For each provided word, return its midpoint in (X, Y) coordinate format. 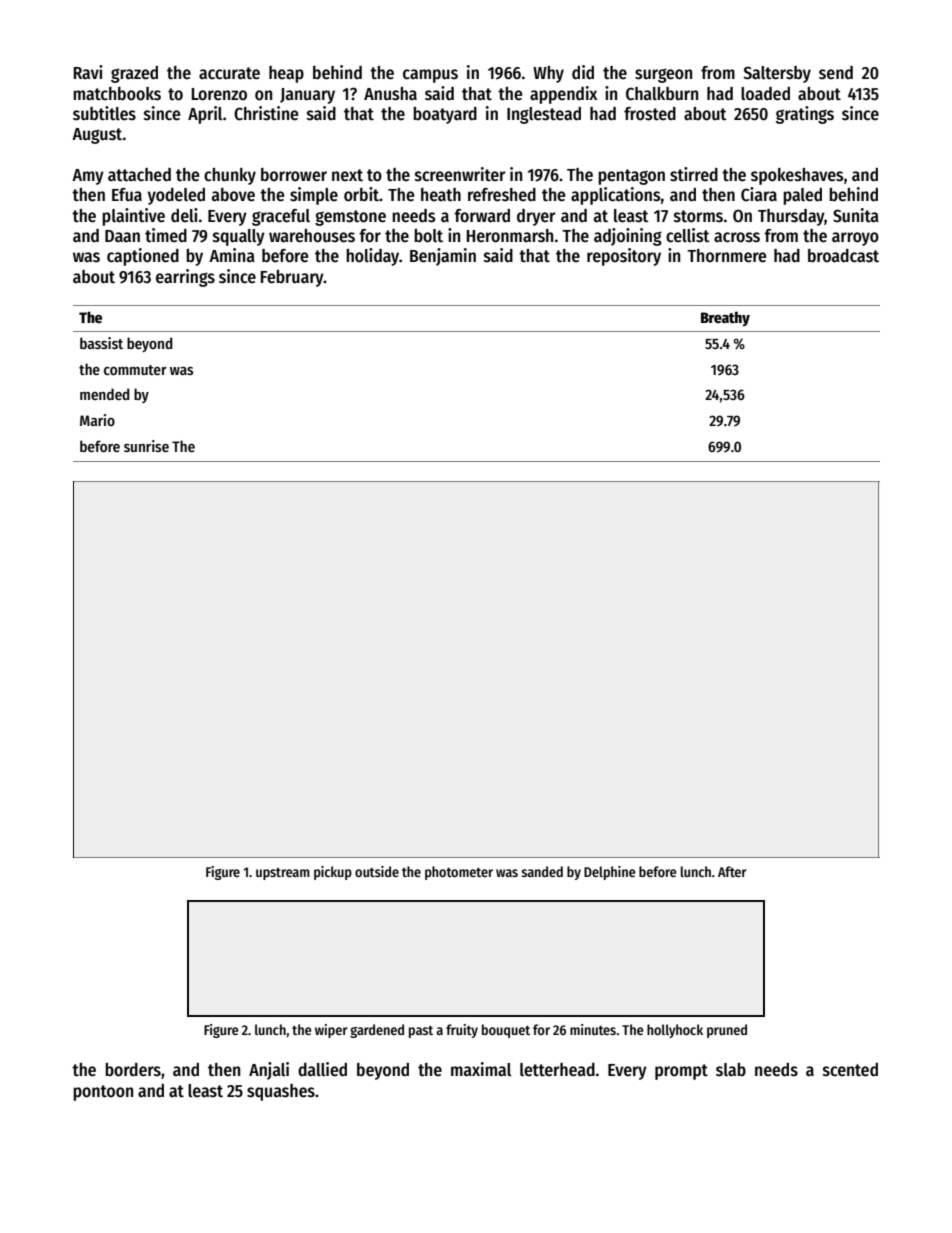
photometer (459, 873)
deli (184, 215)
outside (377, 871)
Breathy (725, 318)
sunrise (146, 446)
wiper (331, 1031)
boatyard (445, 115)
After (732, 871)
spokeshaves (797, 176)
